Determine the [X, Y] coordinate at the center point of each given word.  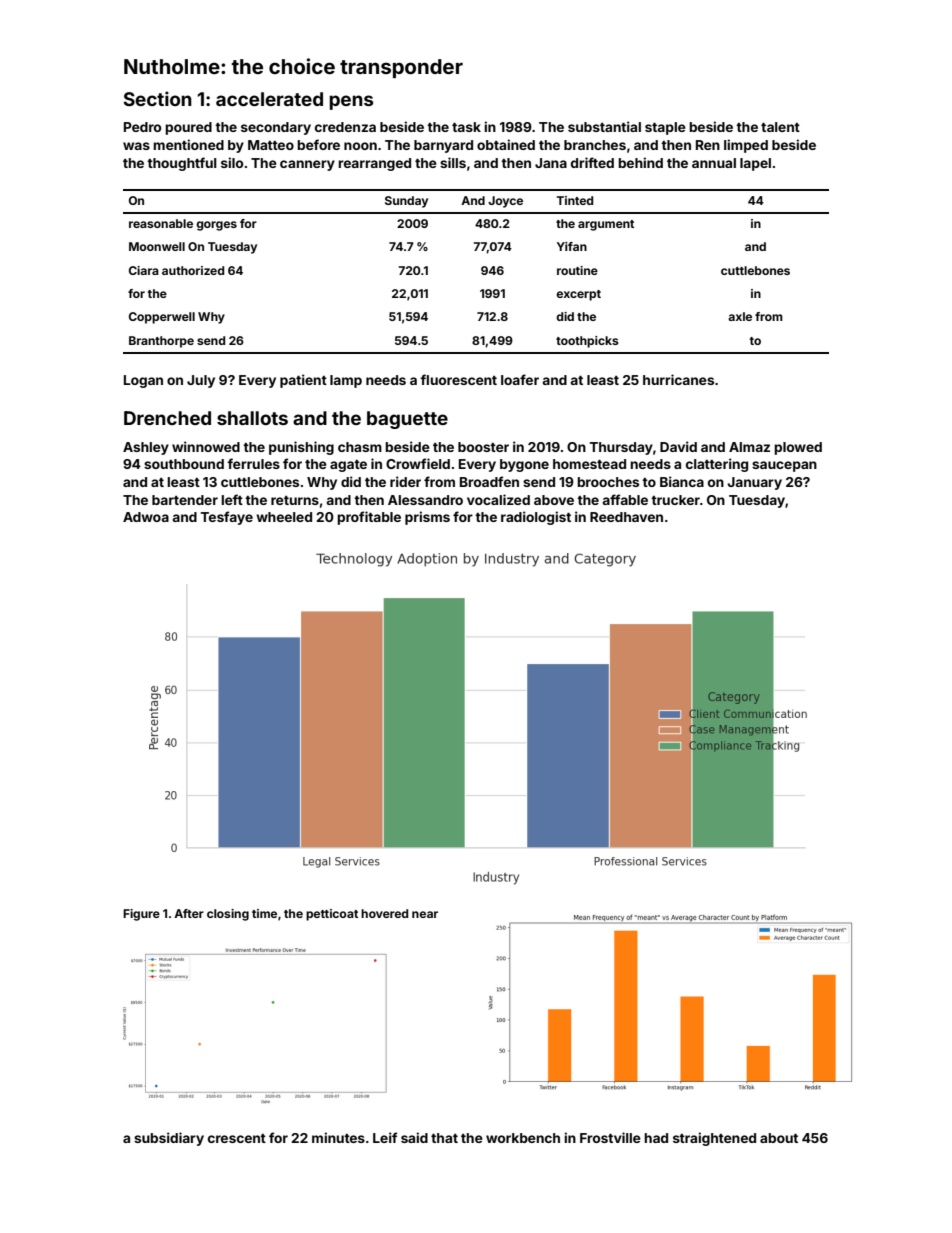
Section [158, 98]
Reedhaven [626, 517]
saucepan [784, 466]
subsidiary [169, 1139]
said [414, 1137]
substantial [604, 126]
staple [665, 128]
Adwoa [146, 517]
